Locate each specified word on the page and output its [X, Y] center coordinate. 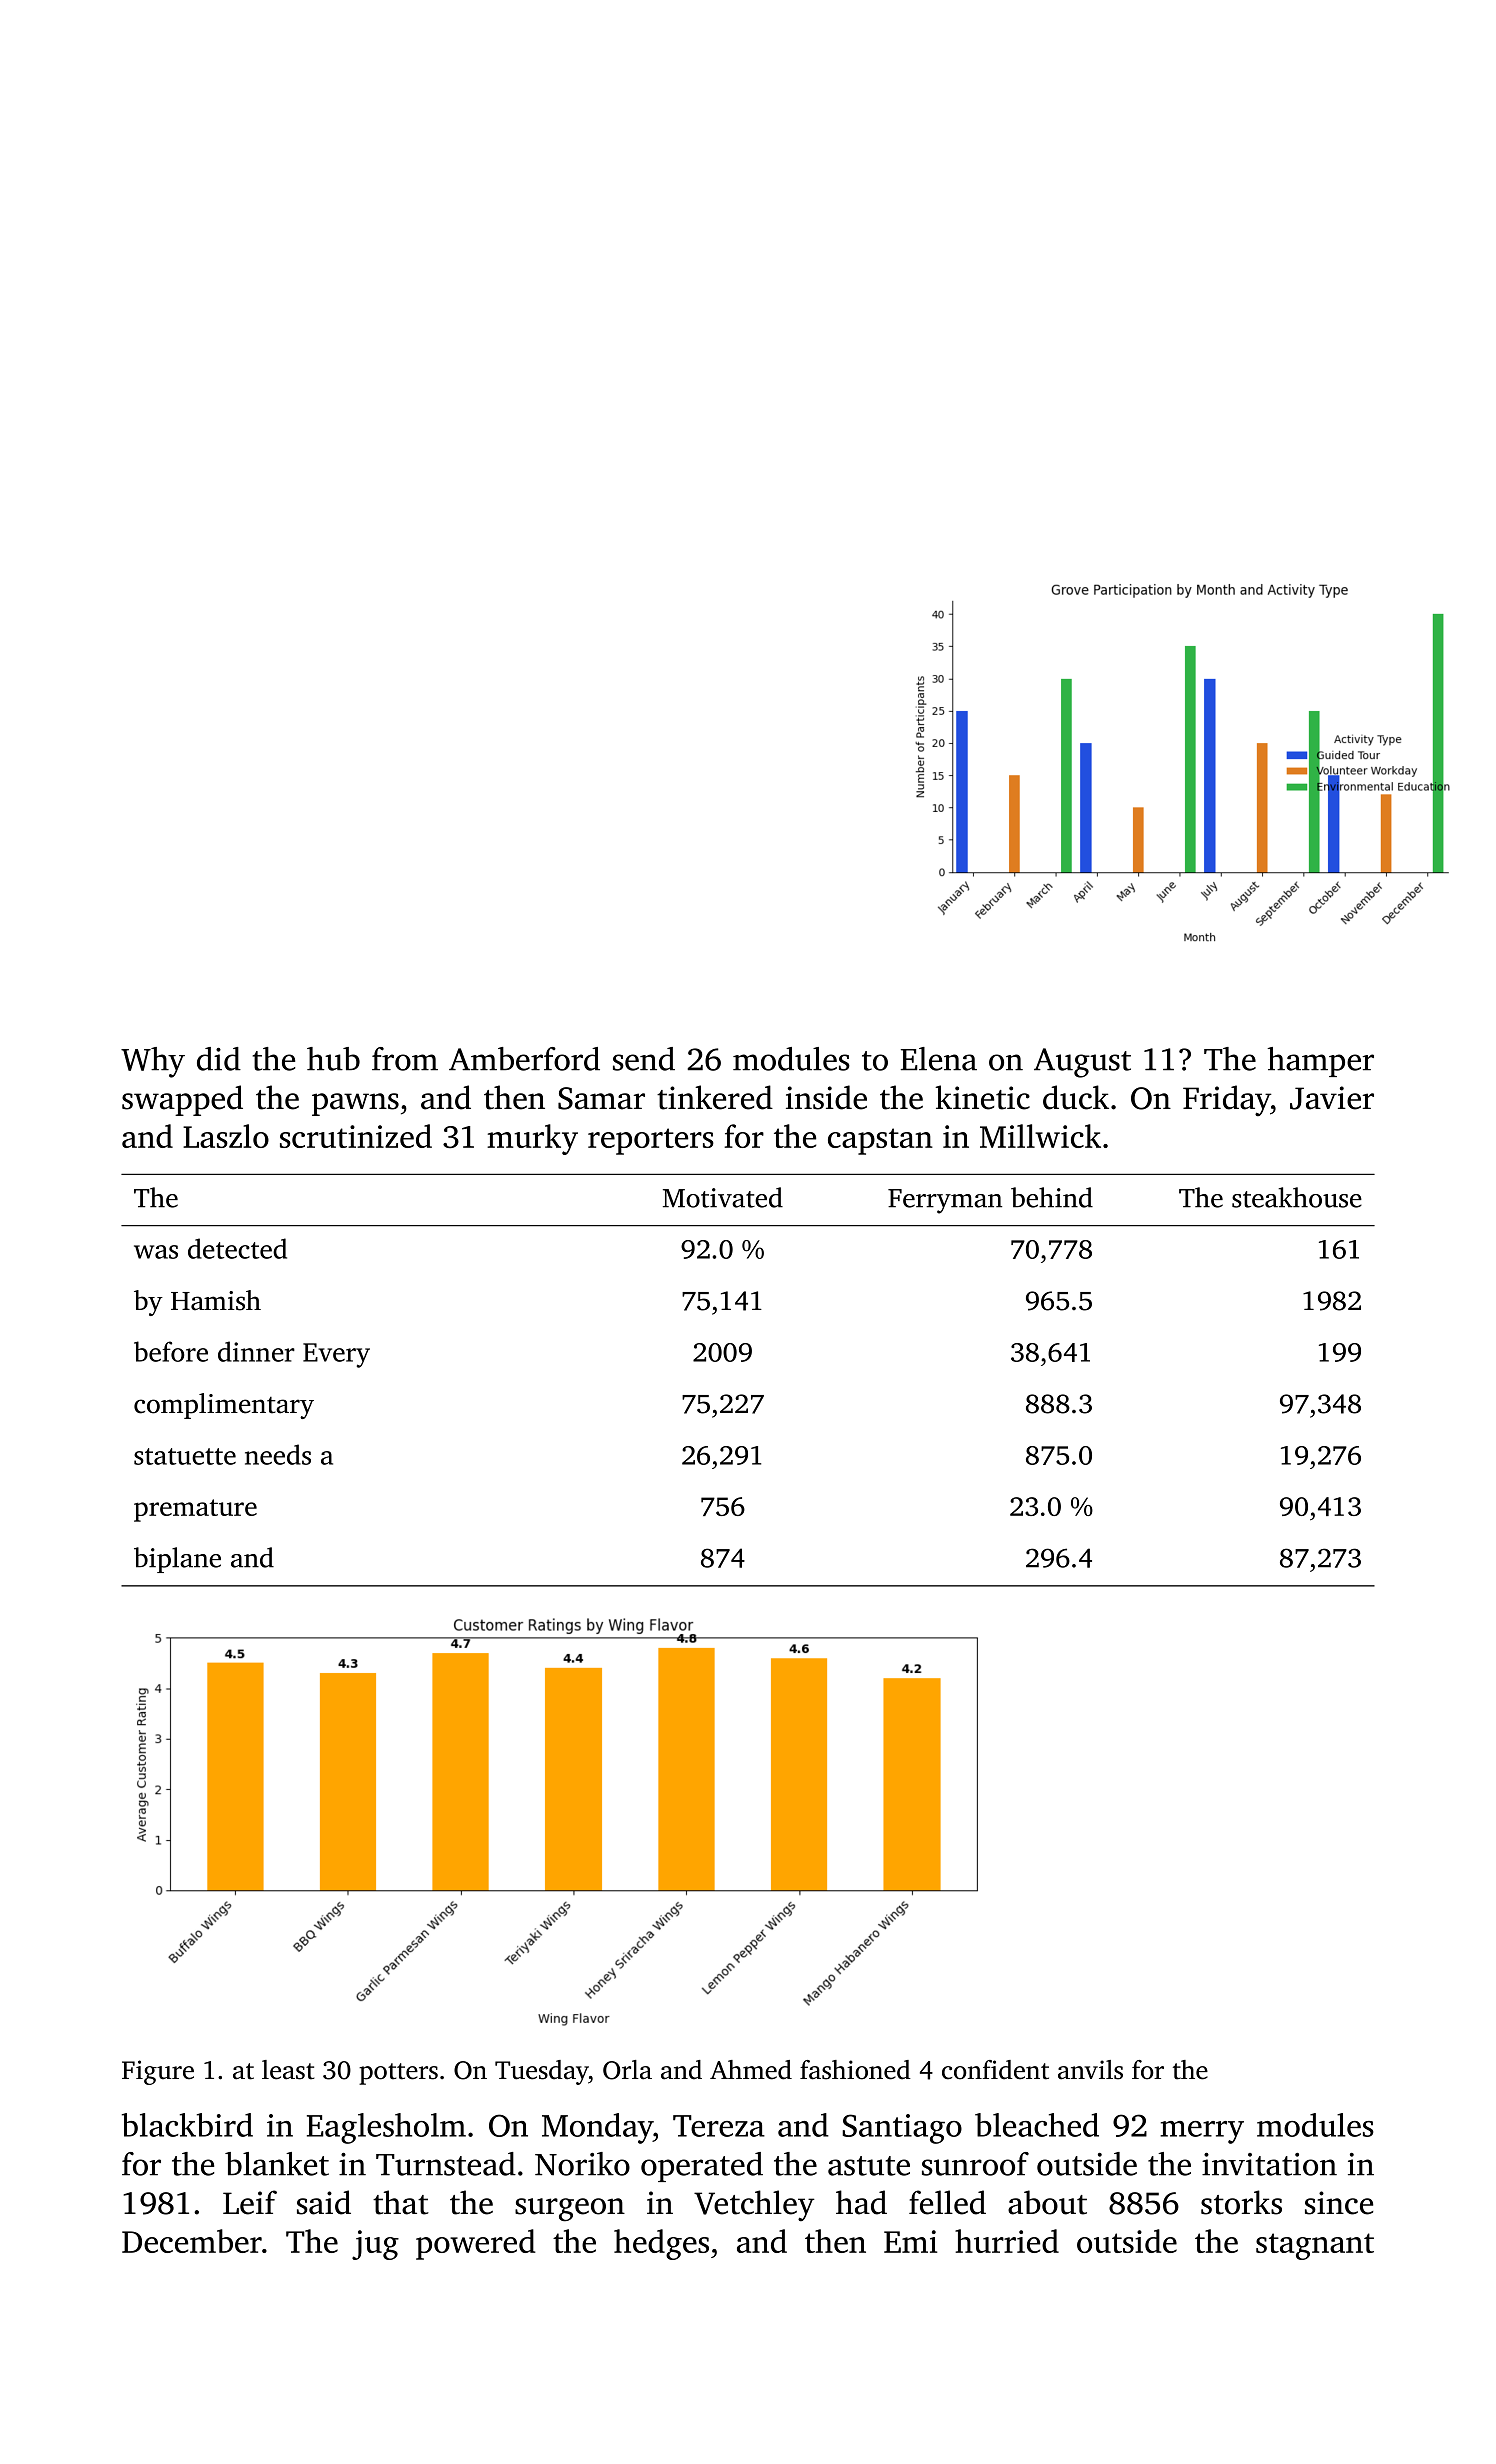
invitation [1269, 2164]
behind [1052, 1197]
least [288, 2070]
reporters [651, 1141]
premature [195, 1510]
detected [237, 1248]
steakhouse [1297, 1197]
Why [153, 1062]
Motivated [723, 1197]
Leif [250, 2202]
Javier [1332, 1098]
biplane [177, 1560]
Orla [627, 2070]
